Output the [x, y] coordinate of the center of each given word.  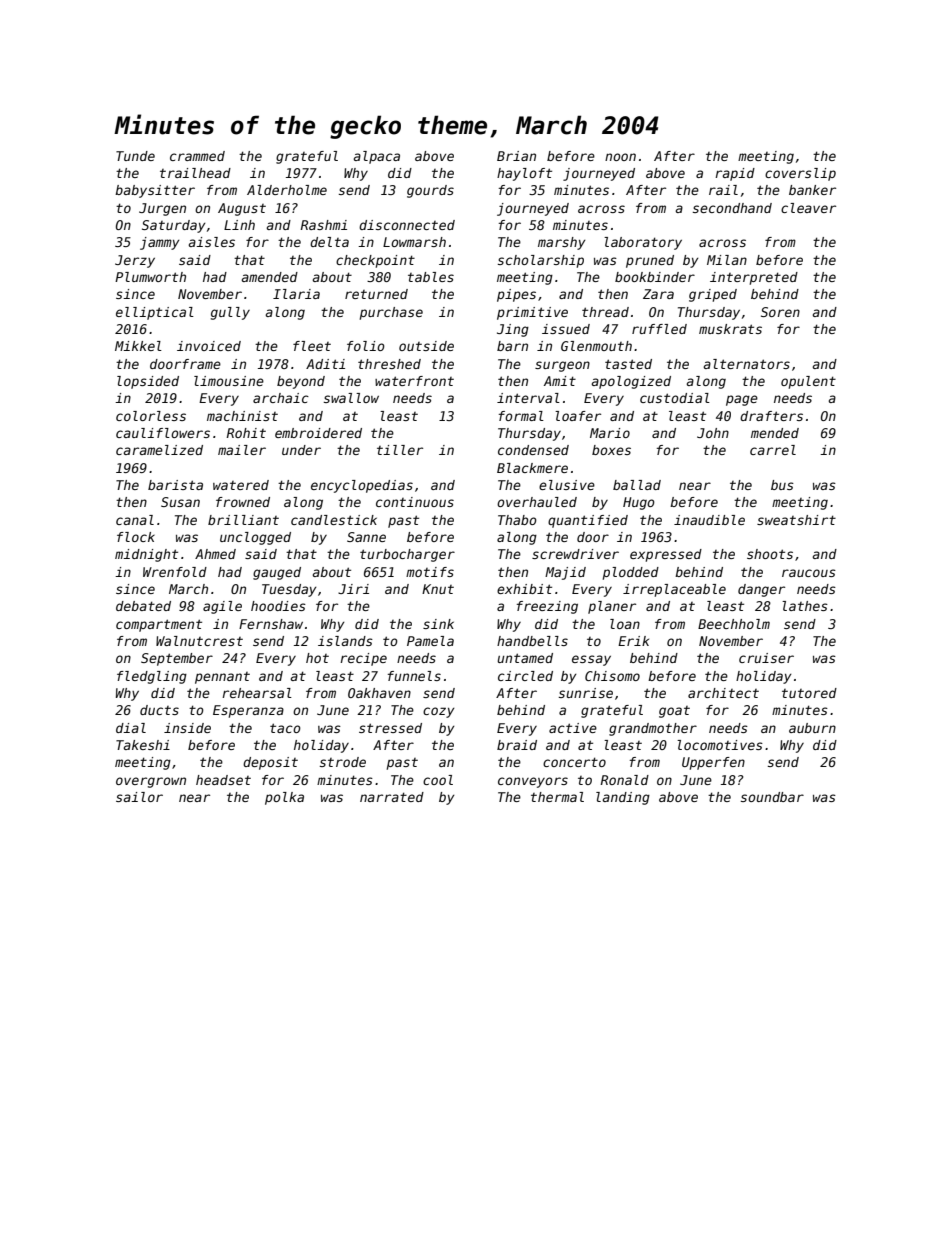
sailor [139, 797]
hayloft [524, 174]
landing [623, 798]
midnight [146, 555]
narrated [392, 797]
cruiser [766, 658]
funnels [414, 676]
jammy [160, 243]
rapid [735, 174]
